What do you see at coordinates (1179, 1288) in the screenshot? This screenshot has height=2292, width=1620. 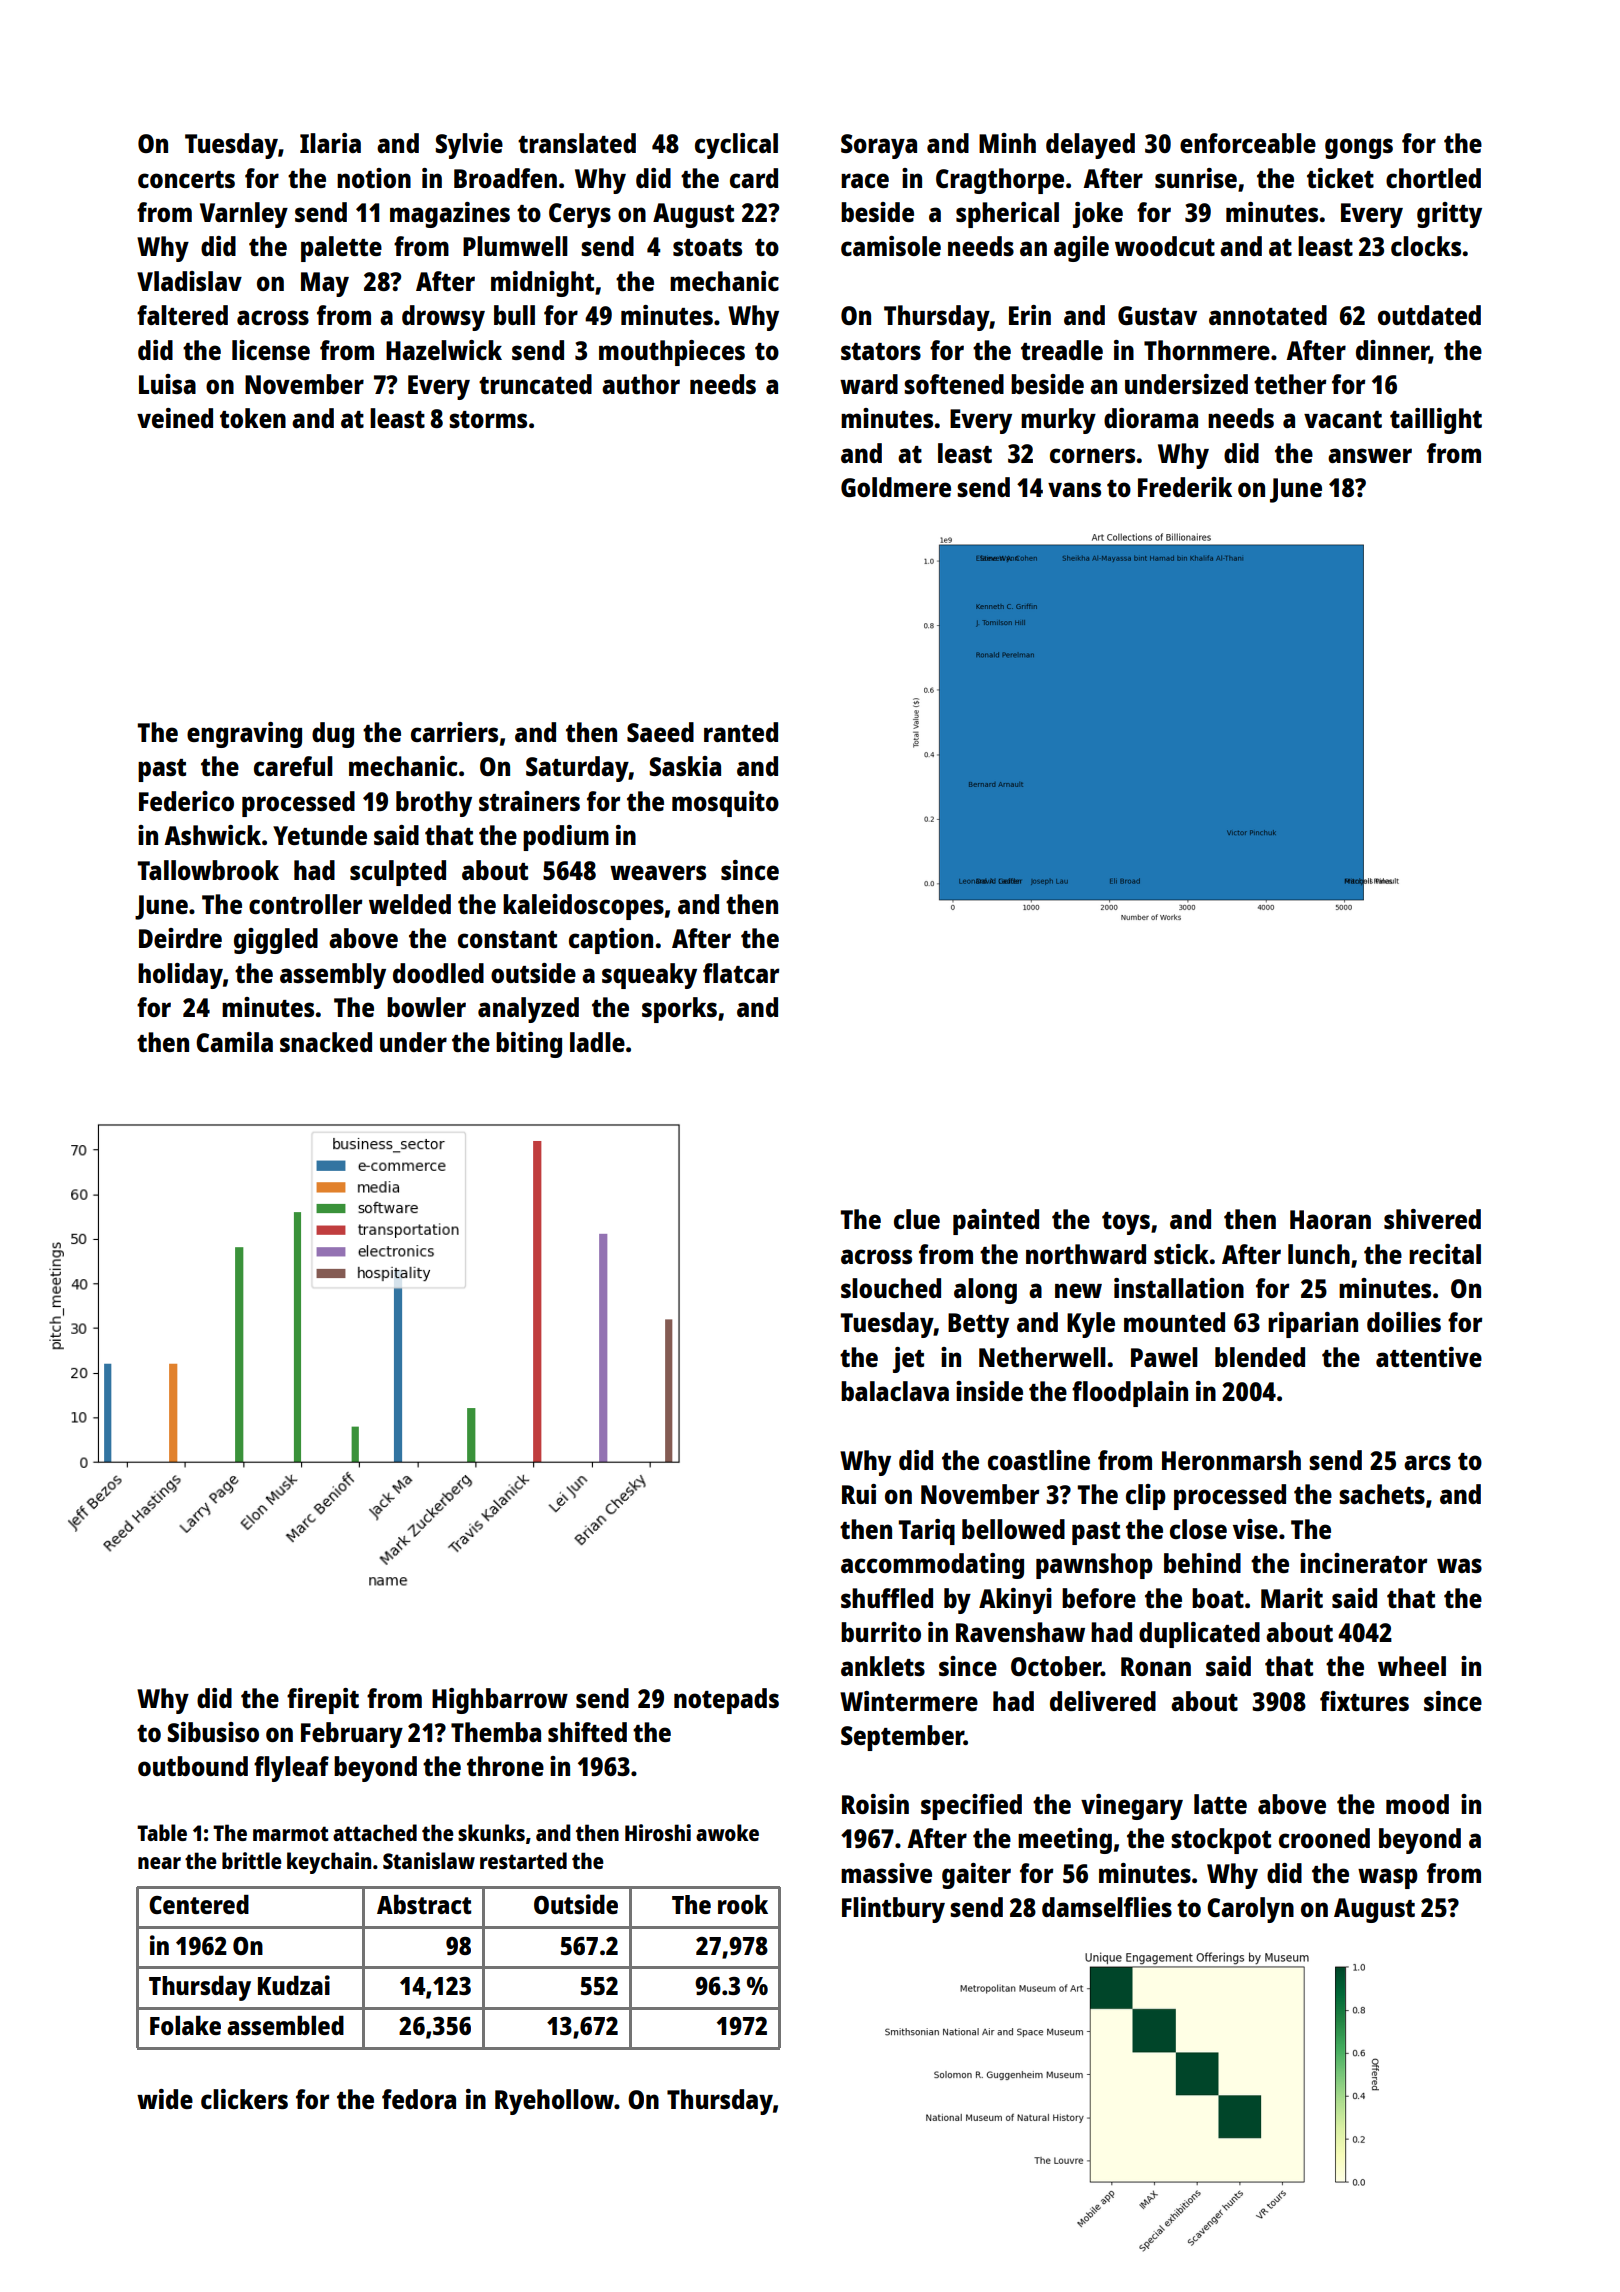 I see `installation` at bounding box center [1179, 1288].
